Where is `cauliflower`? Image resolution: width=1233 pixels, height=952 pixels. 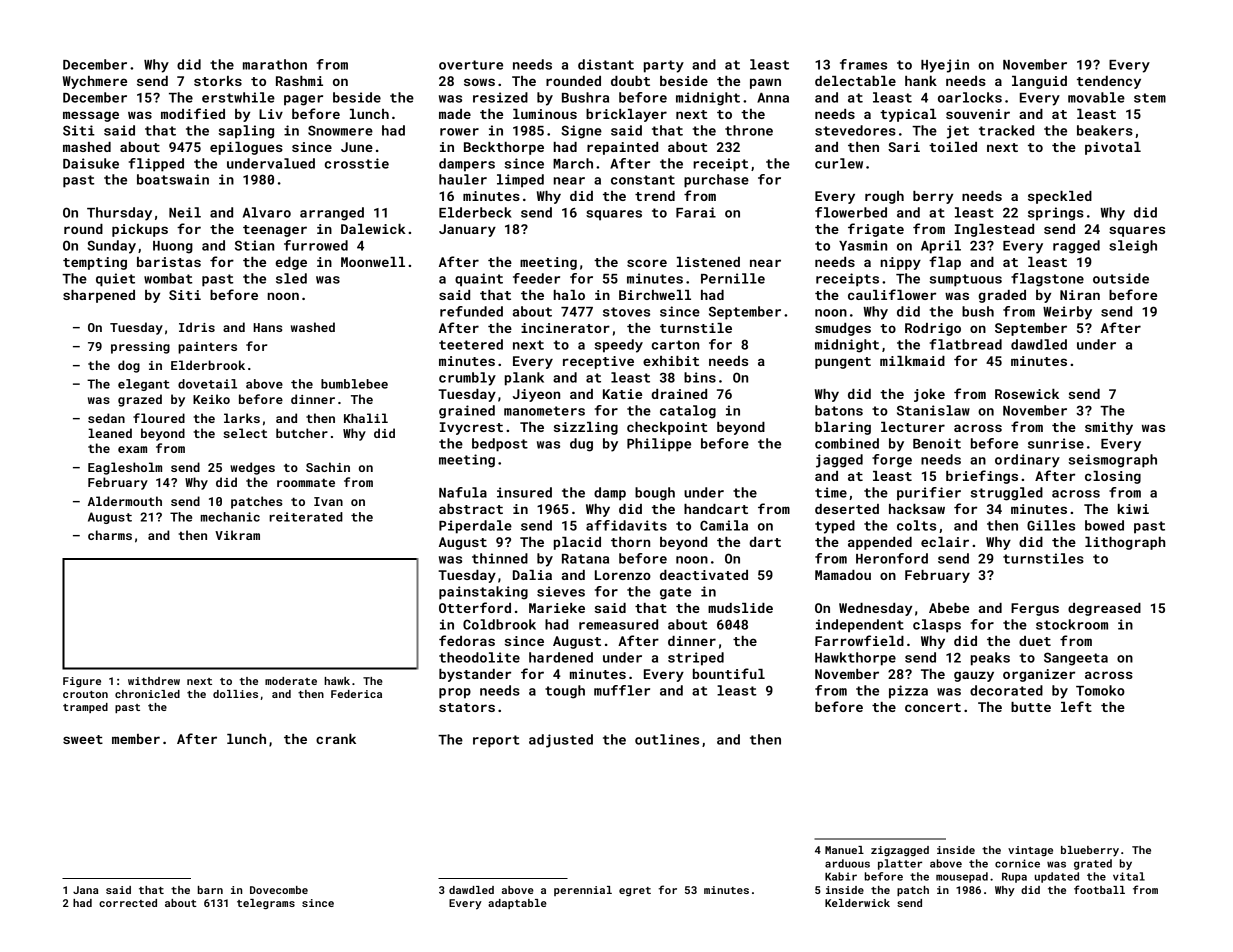 cauliflower is located at coordinates (892, 294).
